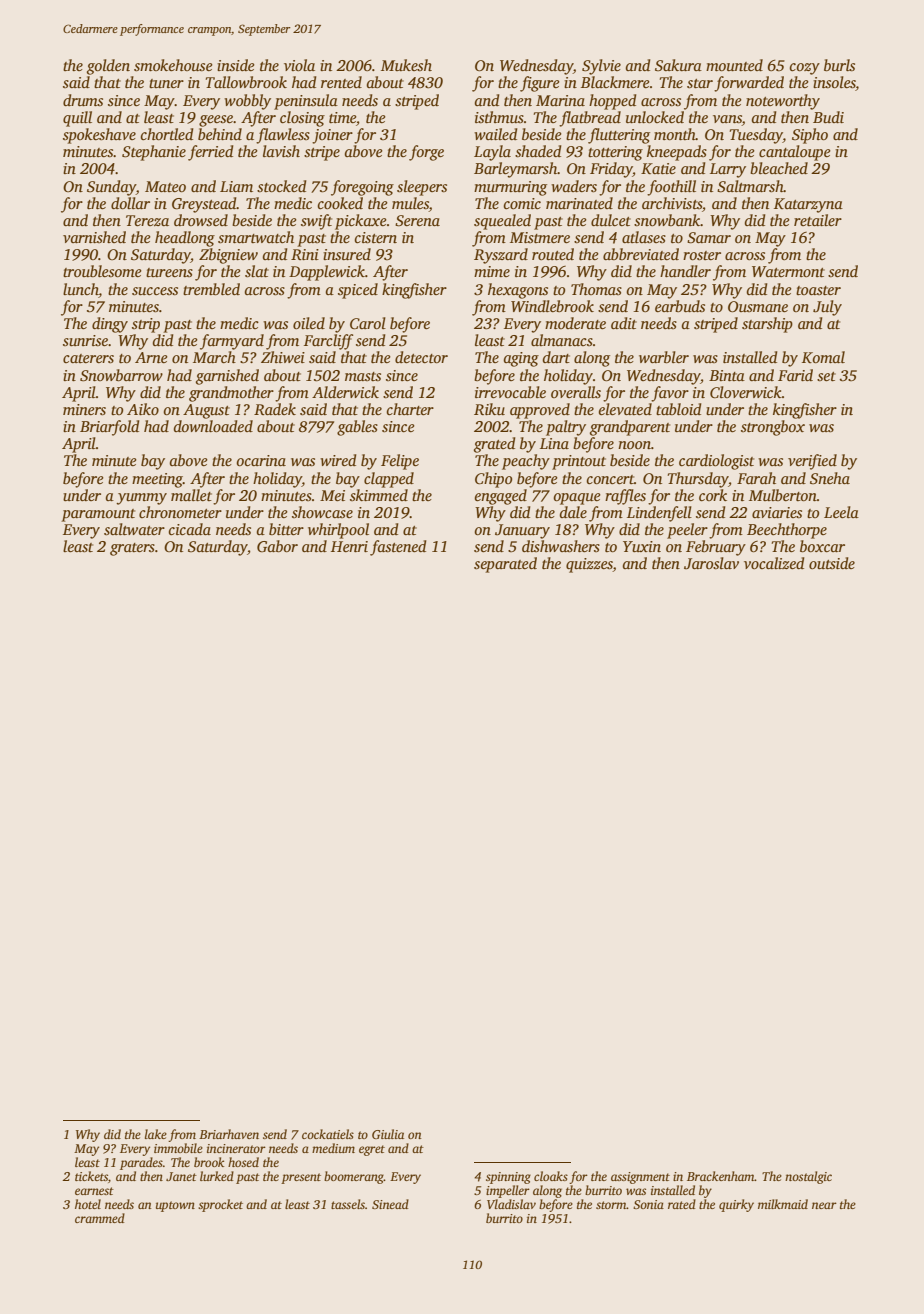  What do you see at coordinates (388, 1134) in the screenshot?
I see `Giulia` at bounding box center [388, 1134].
